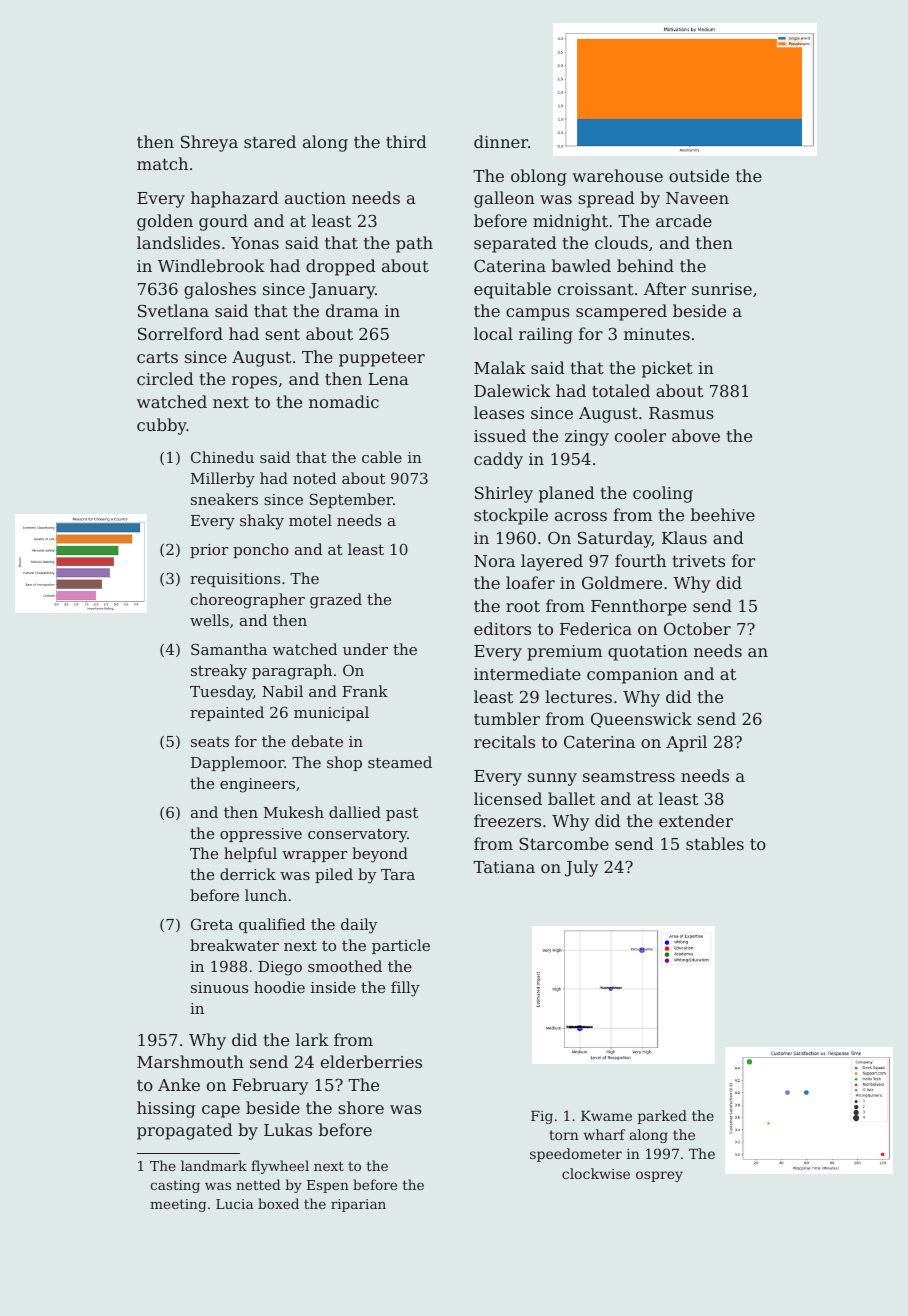 The image size is (908, 1316). I want to click on seats, so click(210, 741).
